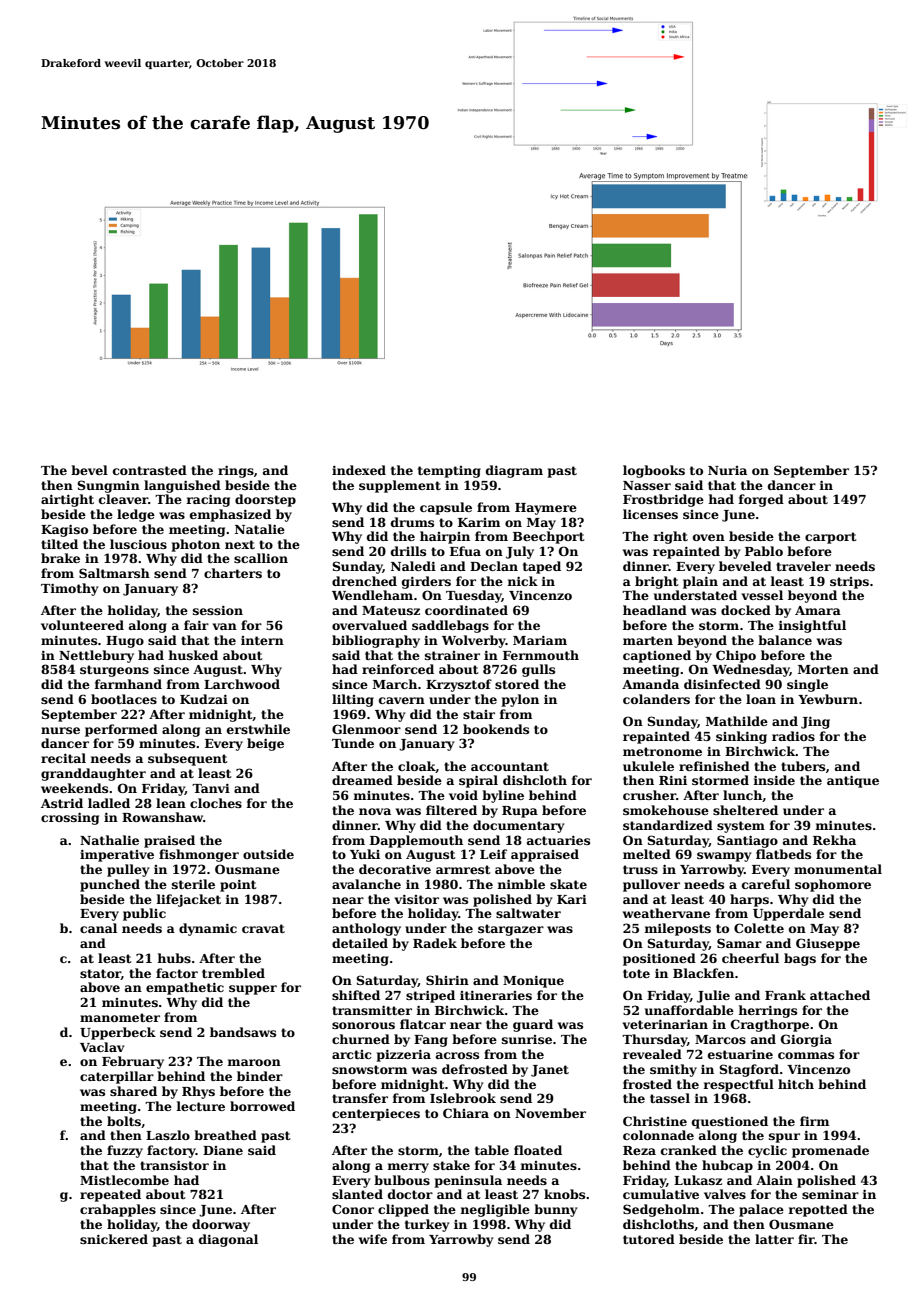 This screenshot has width=924, height=1308. Describe the element at coordinates (360, 1098) in the screenshot. I see `transfer` at that location.
